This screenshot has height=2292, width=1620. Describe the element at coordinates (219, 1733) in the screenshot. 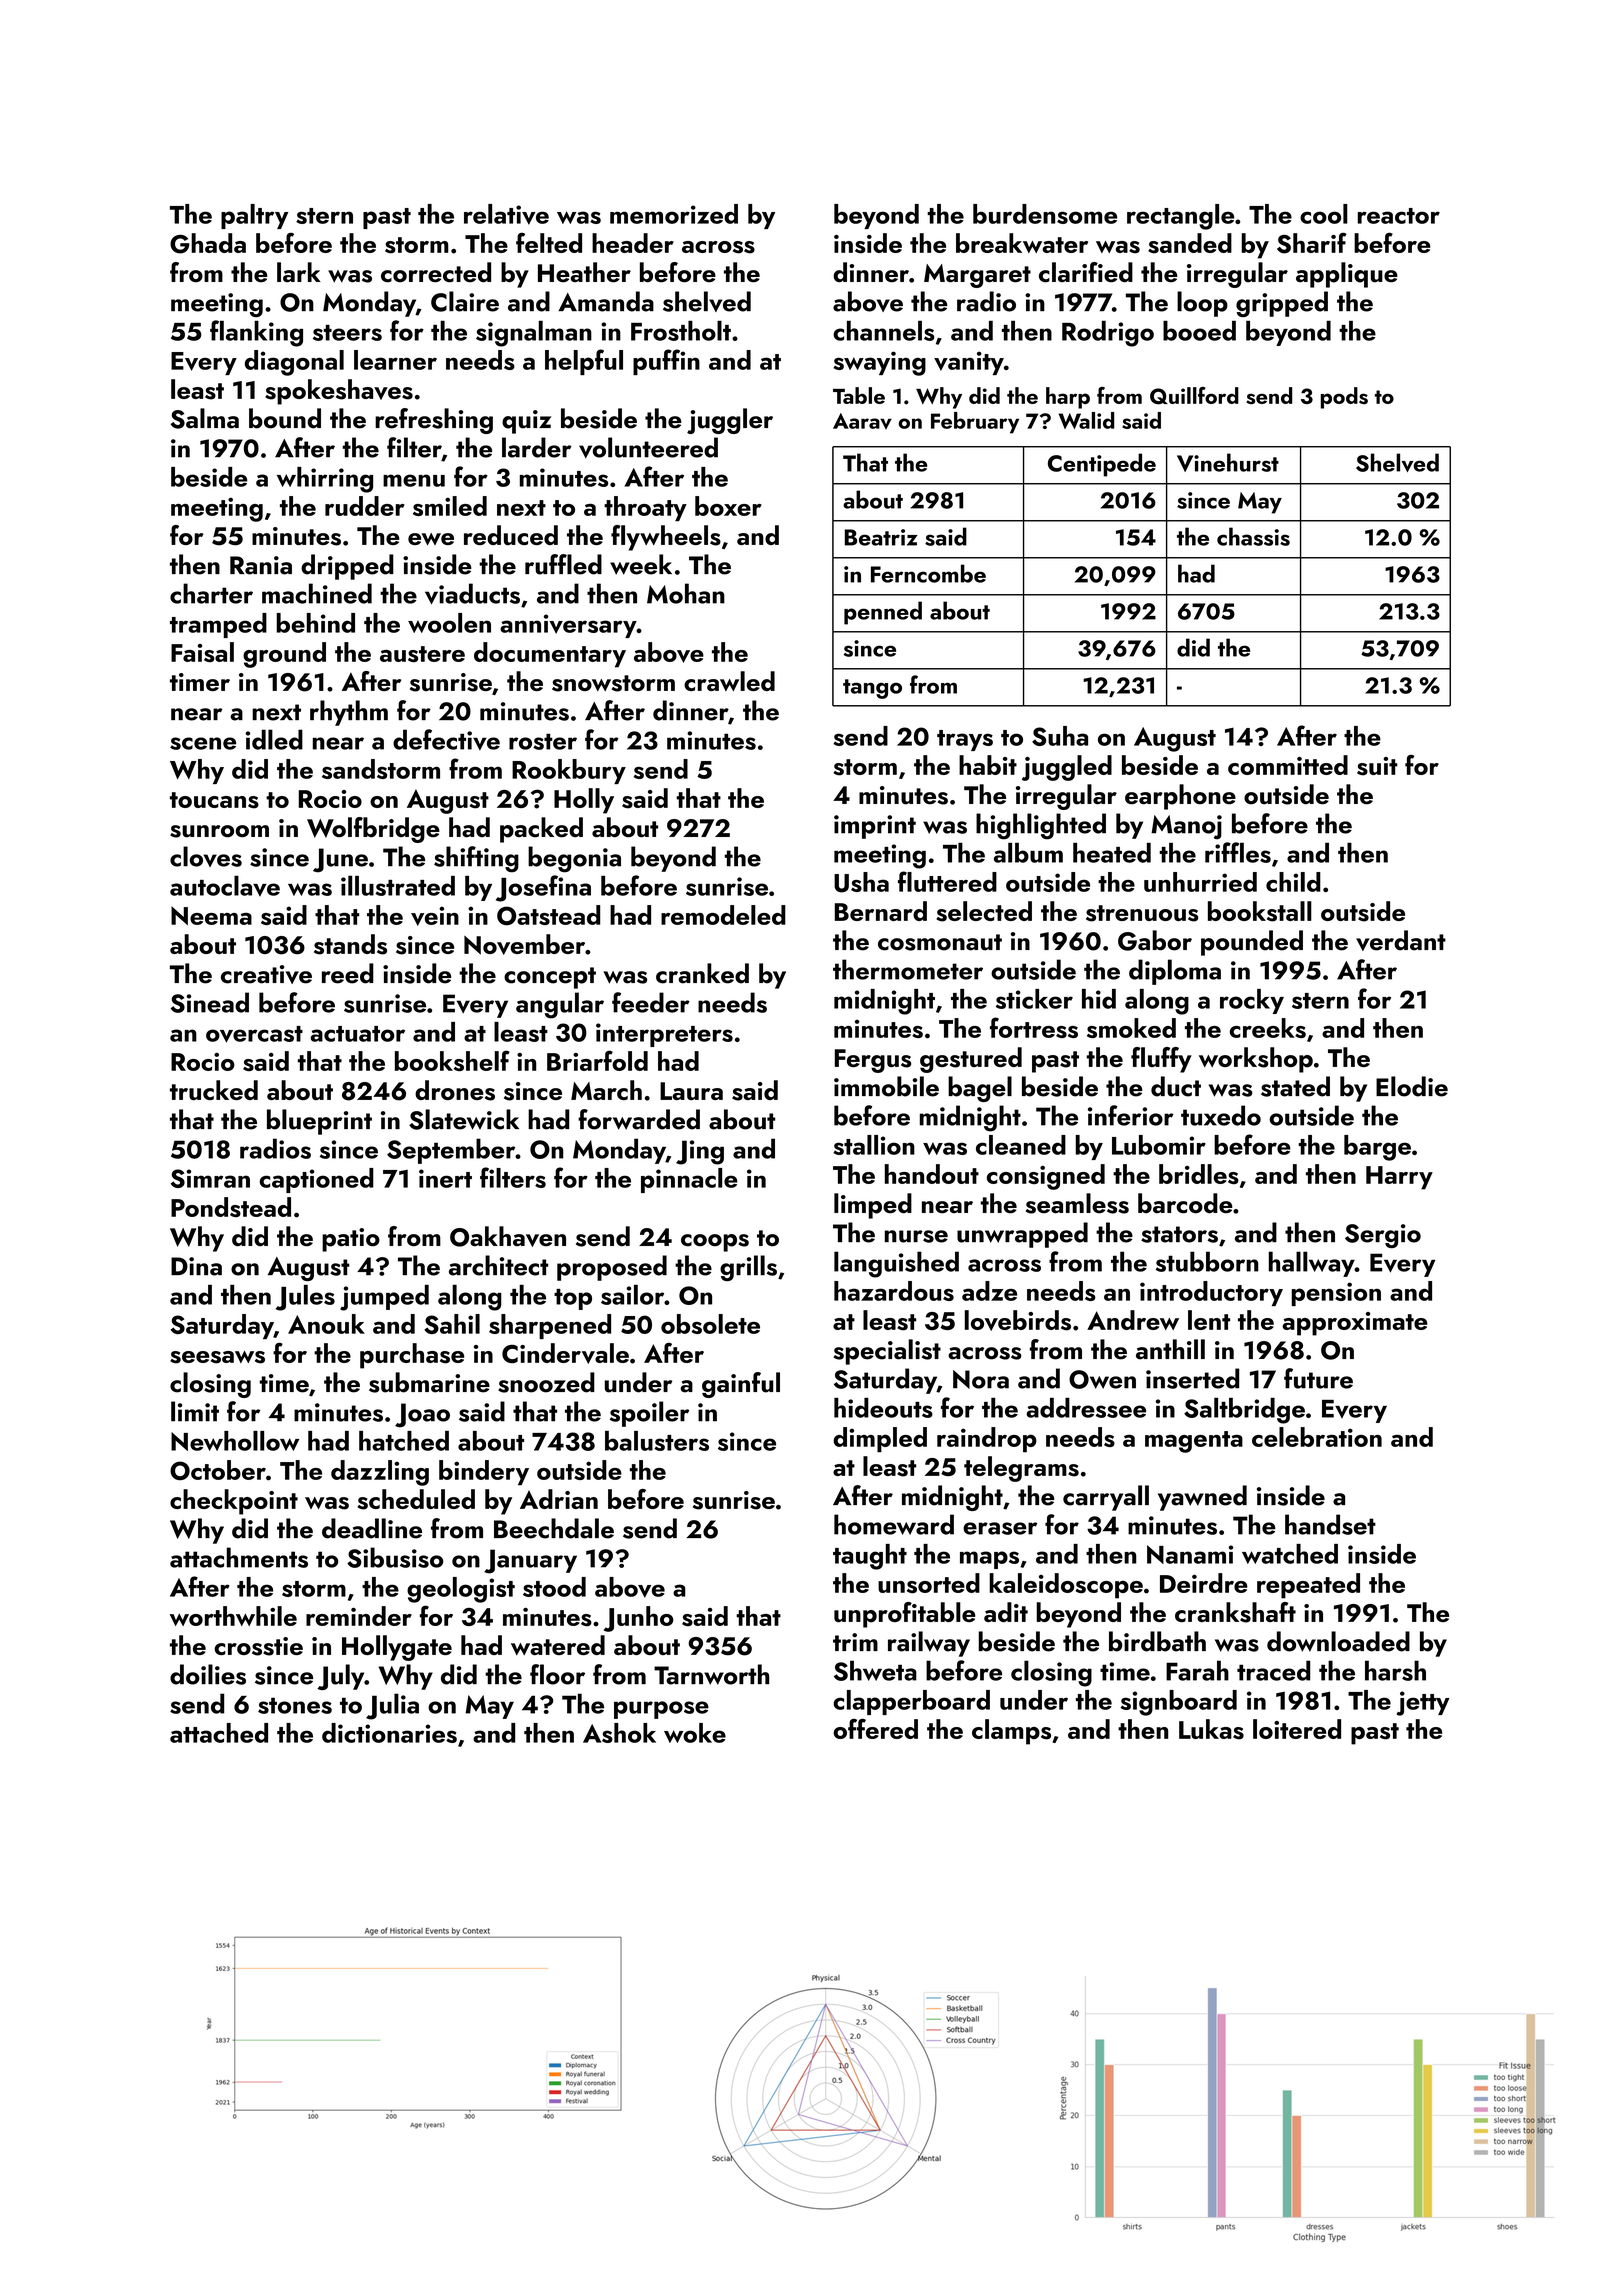

I see `attached` at that location.
